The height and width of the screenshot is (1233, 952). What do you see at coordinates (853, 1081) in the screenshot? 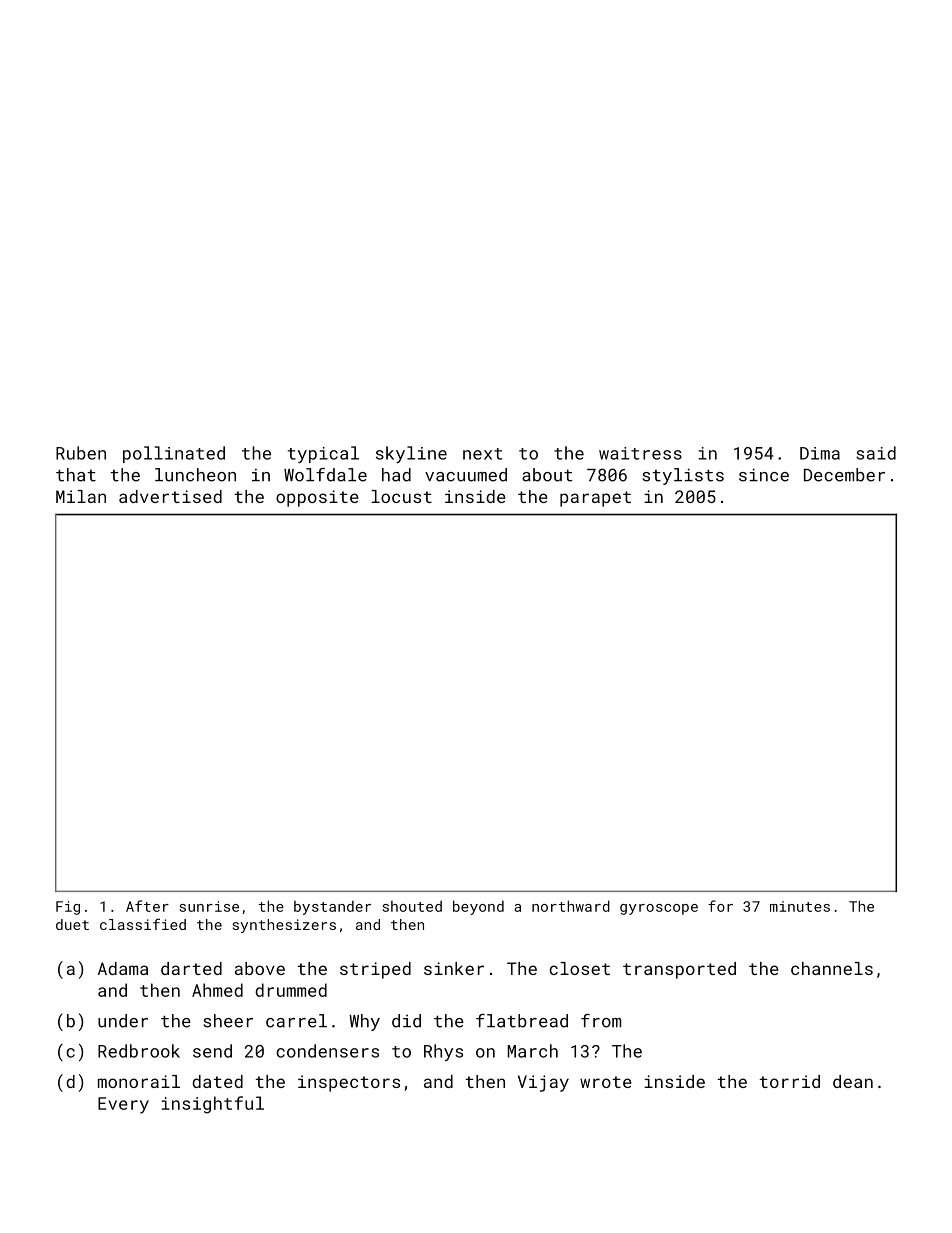
I see `dean` at bounding box center [853, 1081].
